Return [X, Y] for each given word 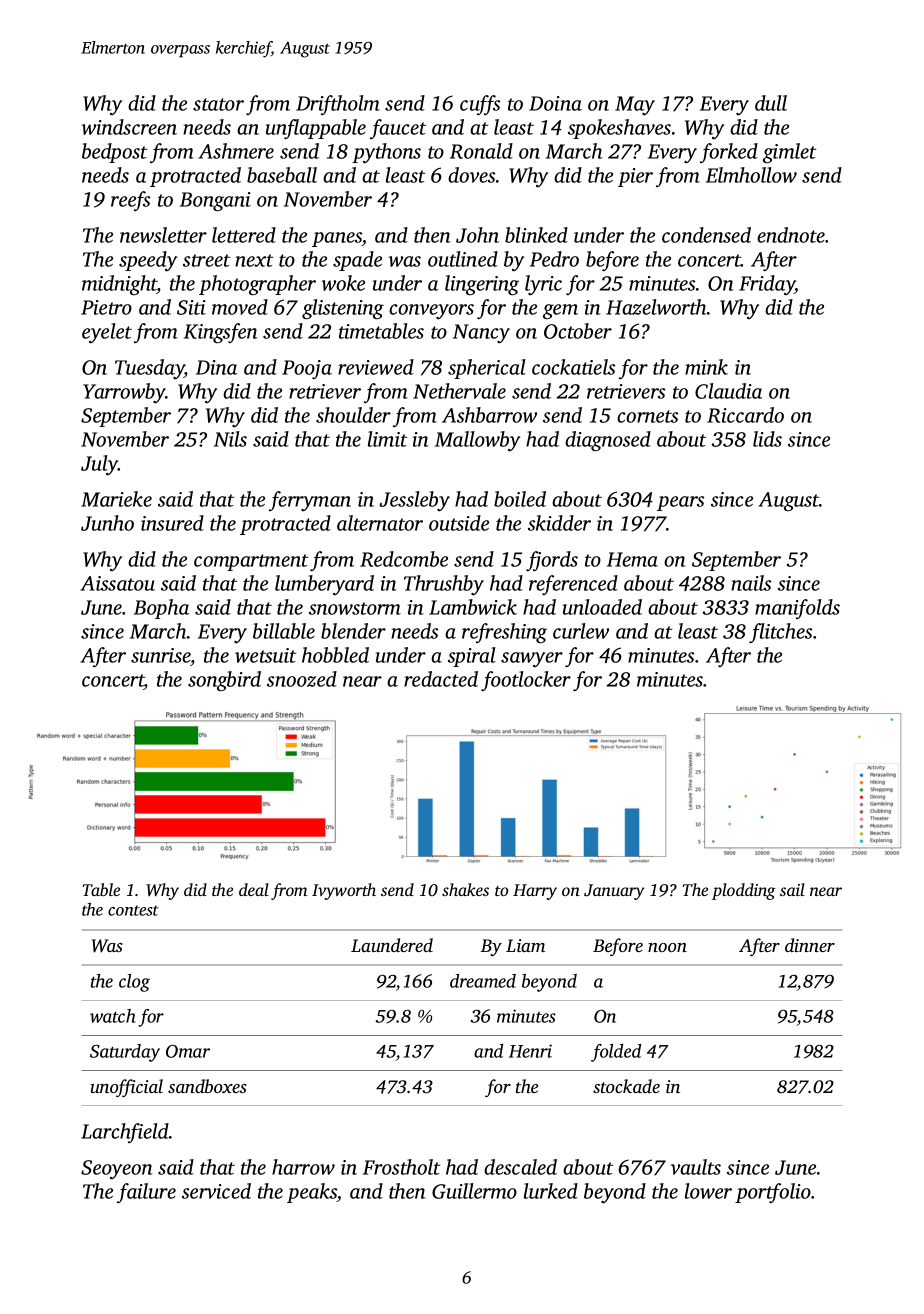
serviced [216, 1191]
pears [680, 503]
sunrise [161, 655]
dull [771, 103]
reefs [130, 201]
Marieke [116, 499]
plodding [744, 891]
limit [387, 439]
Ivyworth [344, 891]
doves [471, 175]
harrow [303, 1167]
